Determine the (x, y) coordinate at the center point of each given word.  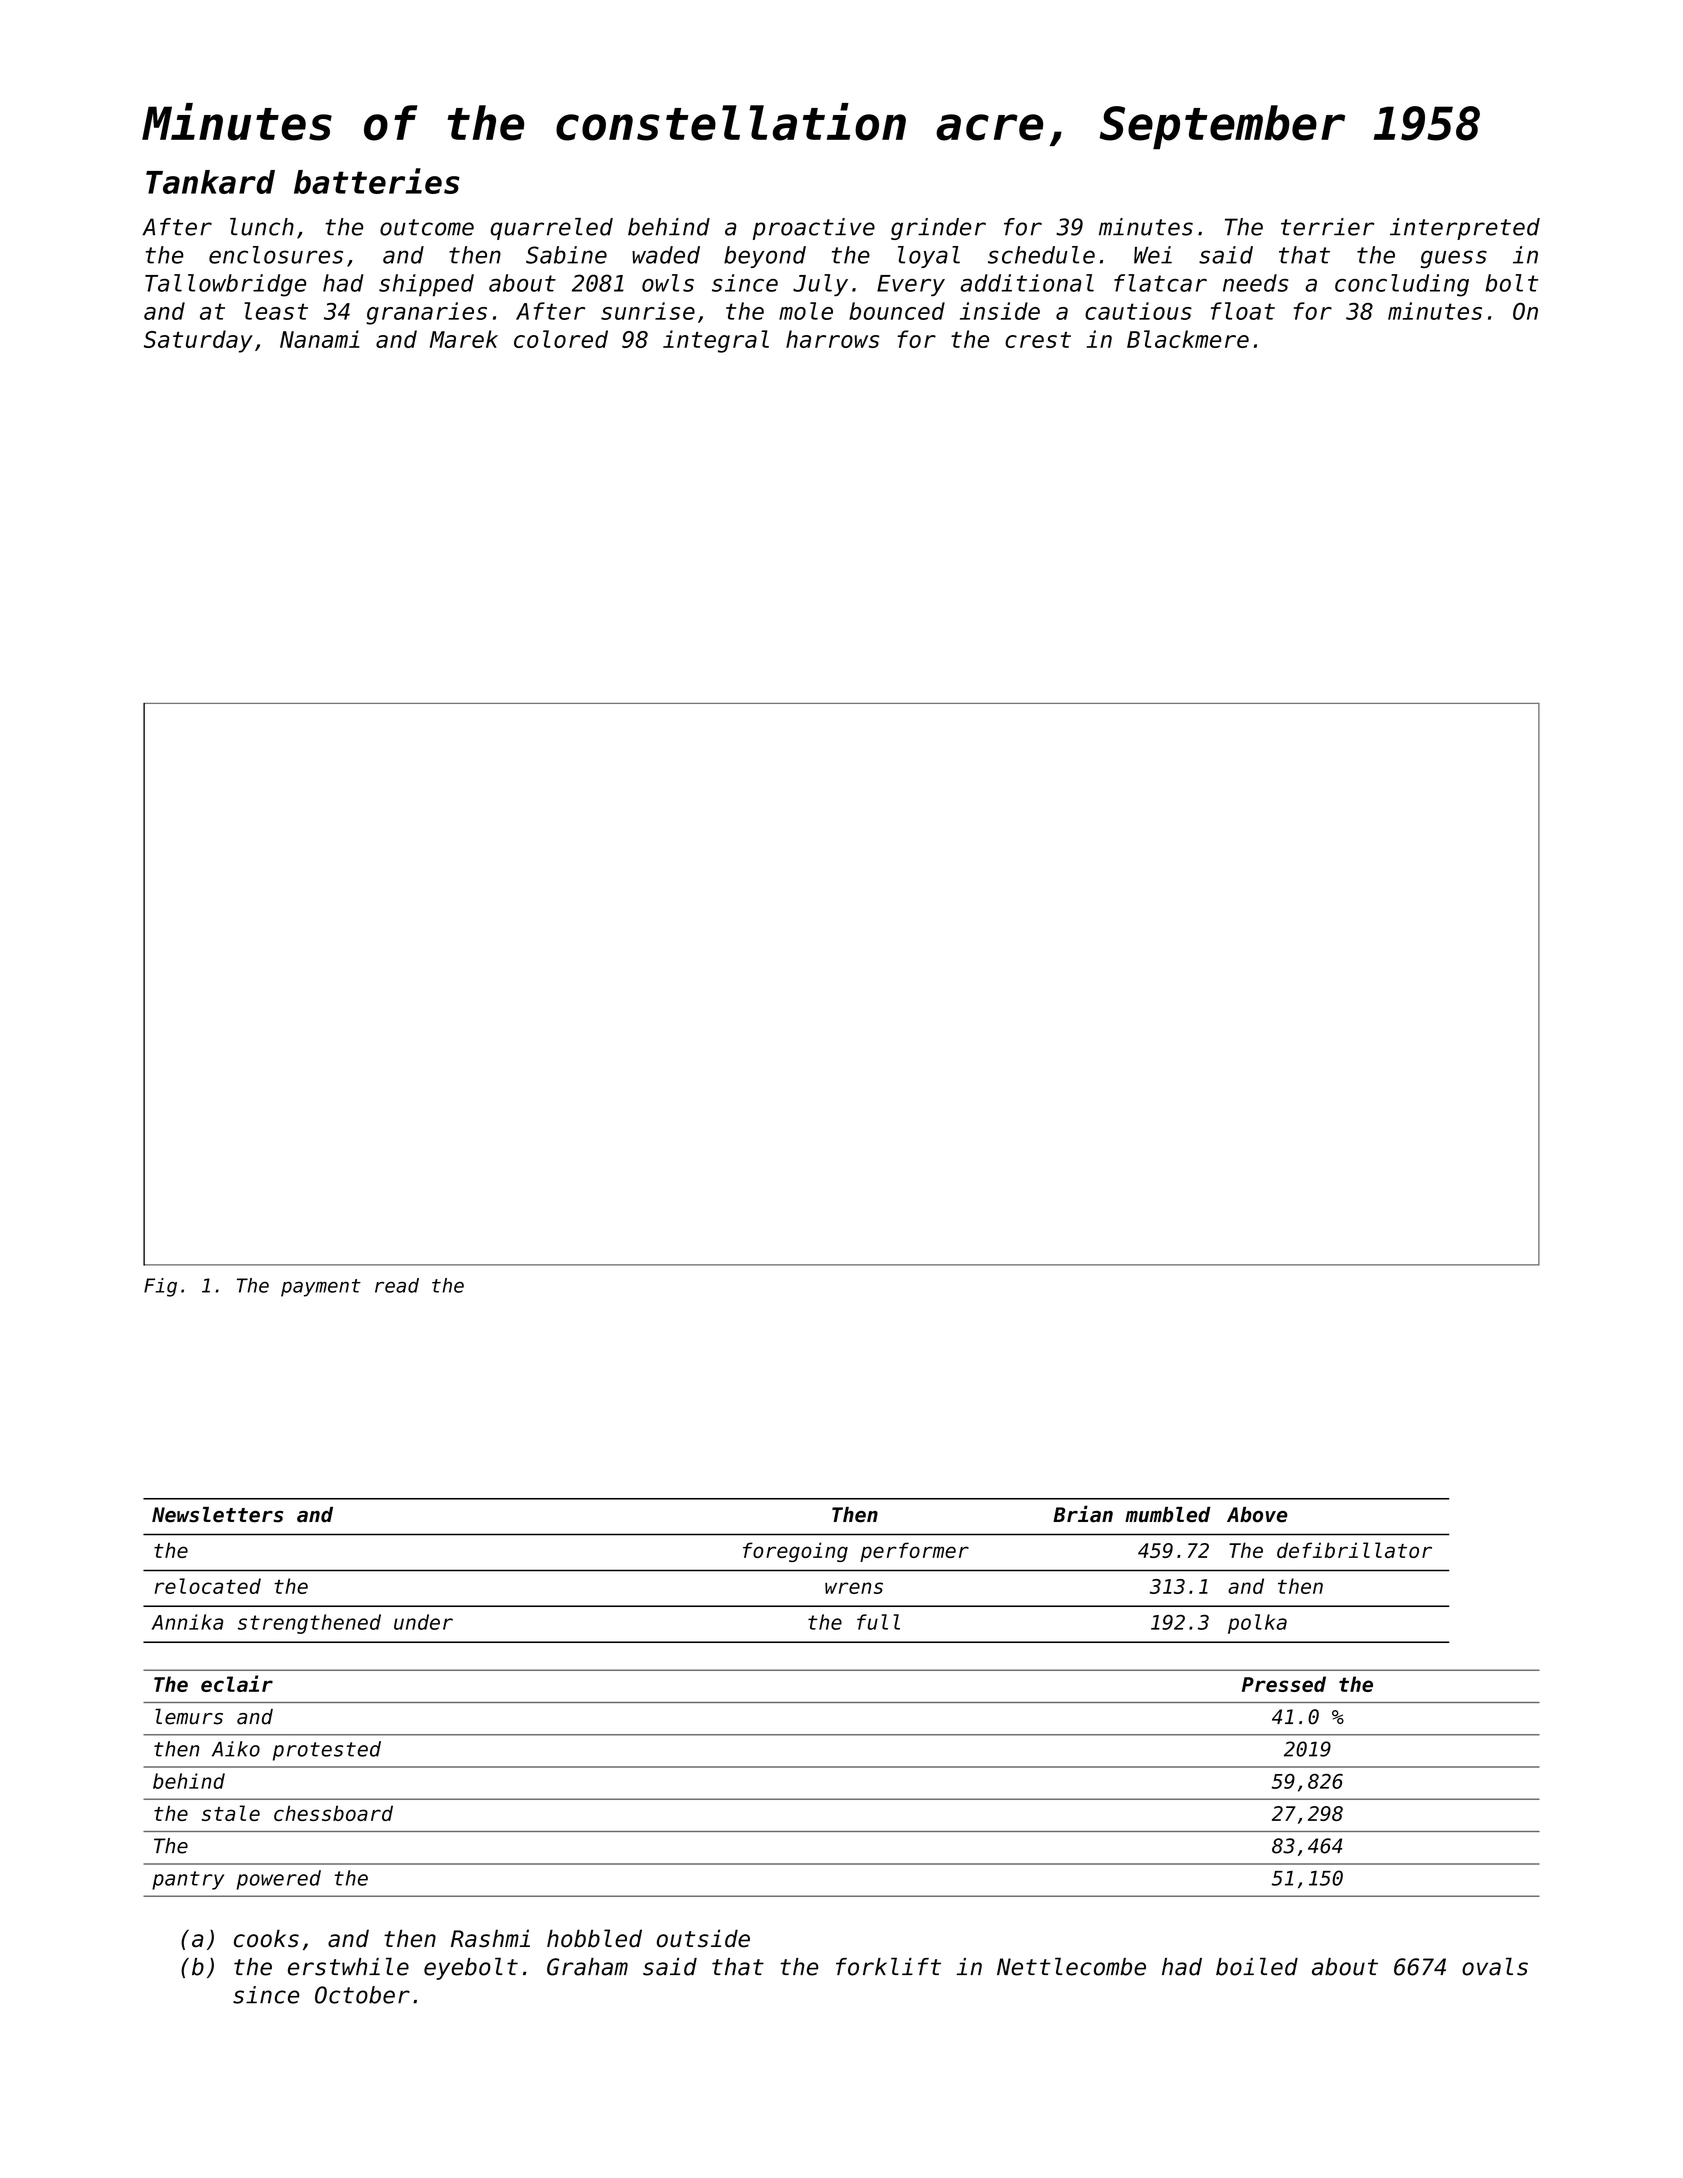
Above (1257, 1515)
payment (321, 1288)
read (397, 1285)
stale (231, 1813)
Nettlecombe (1071, 1966)
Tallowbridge (225, 285)
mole (806, 311)
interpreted (1465, 229)
